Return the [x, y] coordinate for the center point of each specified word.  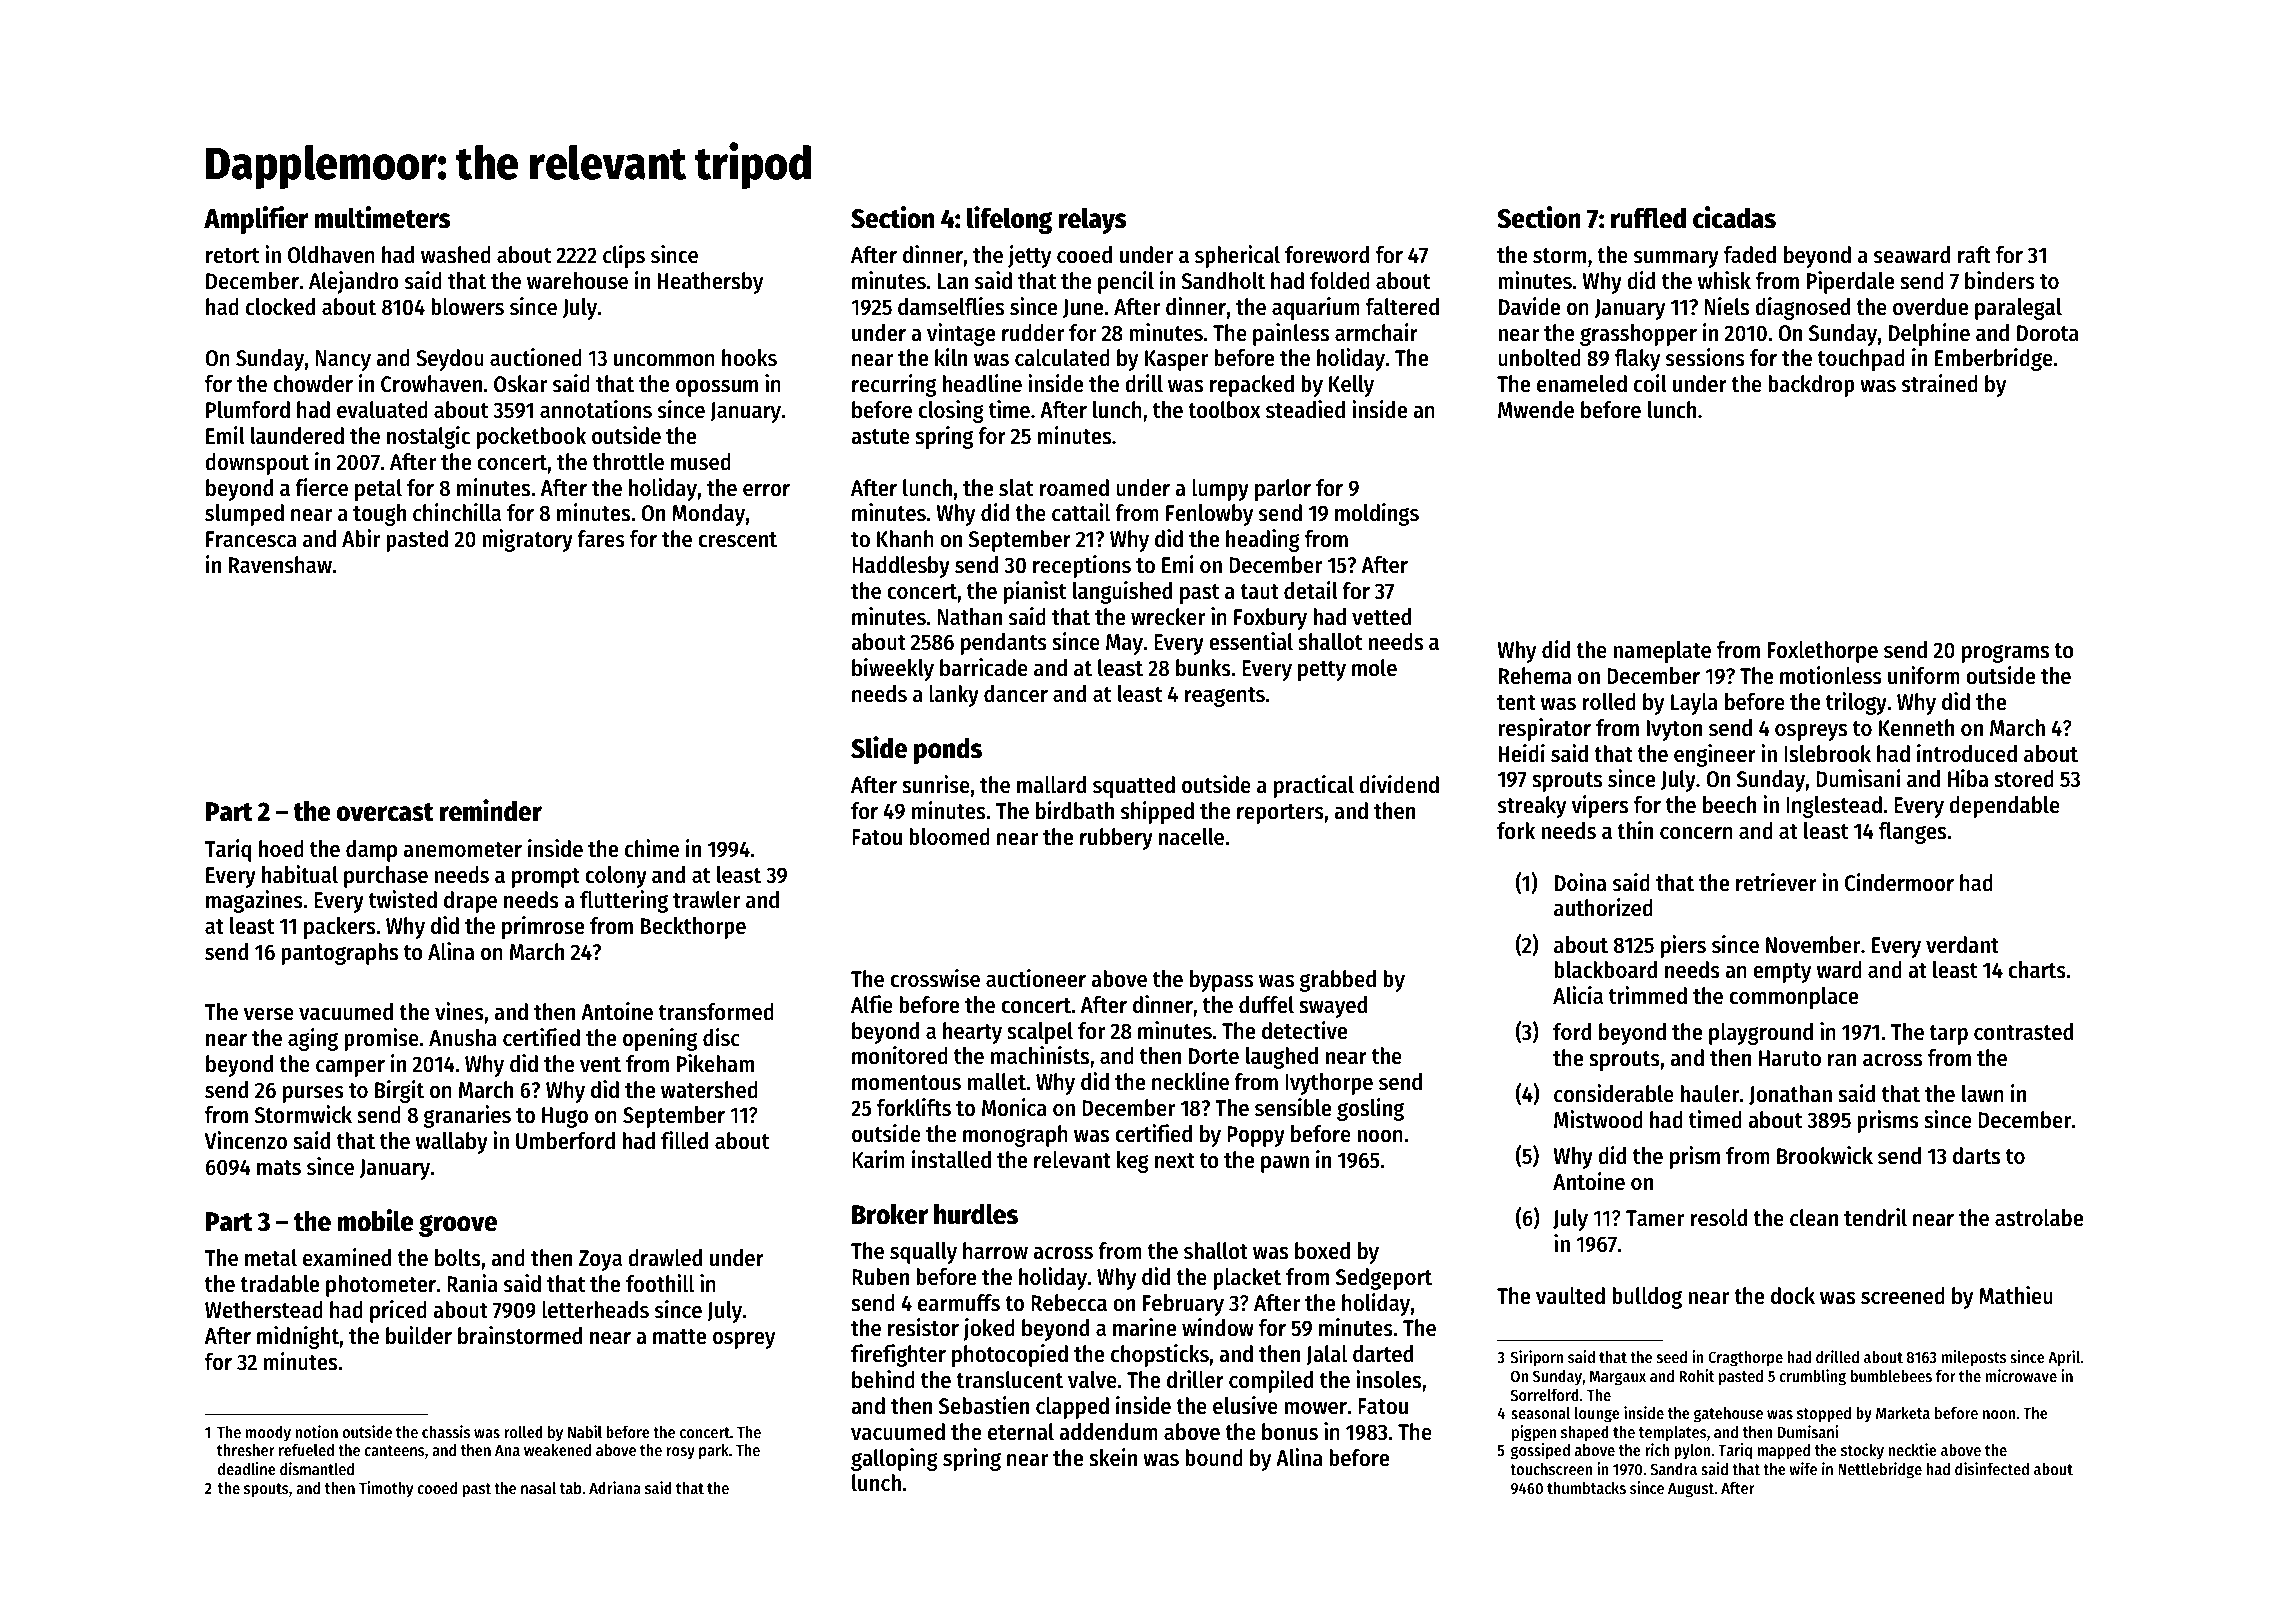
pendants [1004, 644]
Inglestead [1834, 807]
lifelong [1009, 220]
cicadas [1734, 217]
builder [419, 1335]
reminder [491, 810]
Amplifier [256, 220]
